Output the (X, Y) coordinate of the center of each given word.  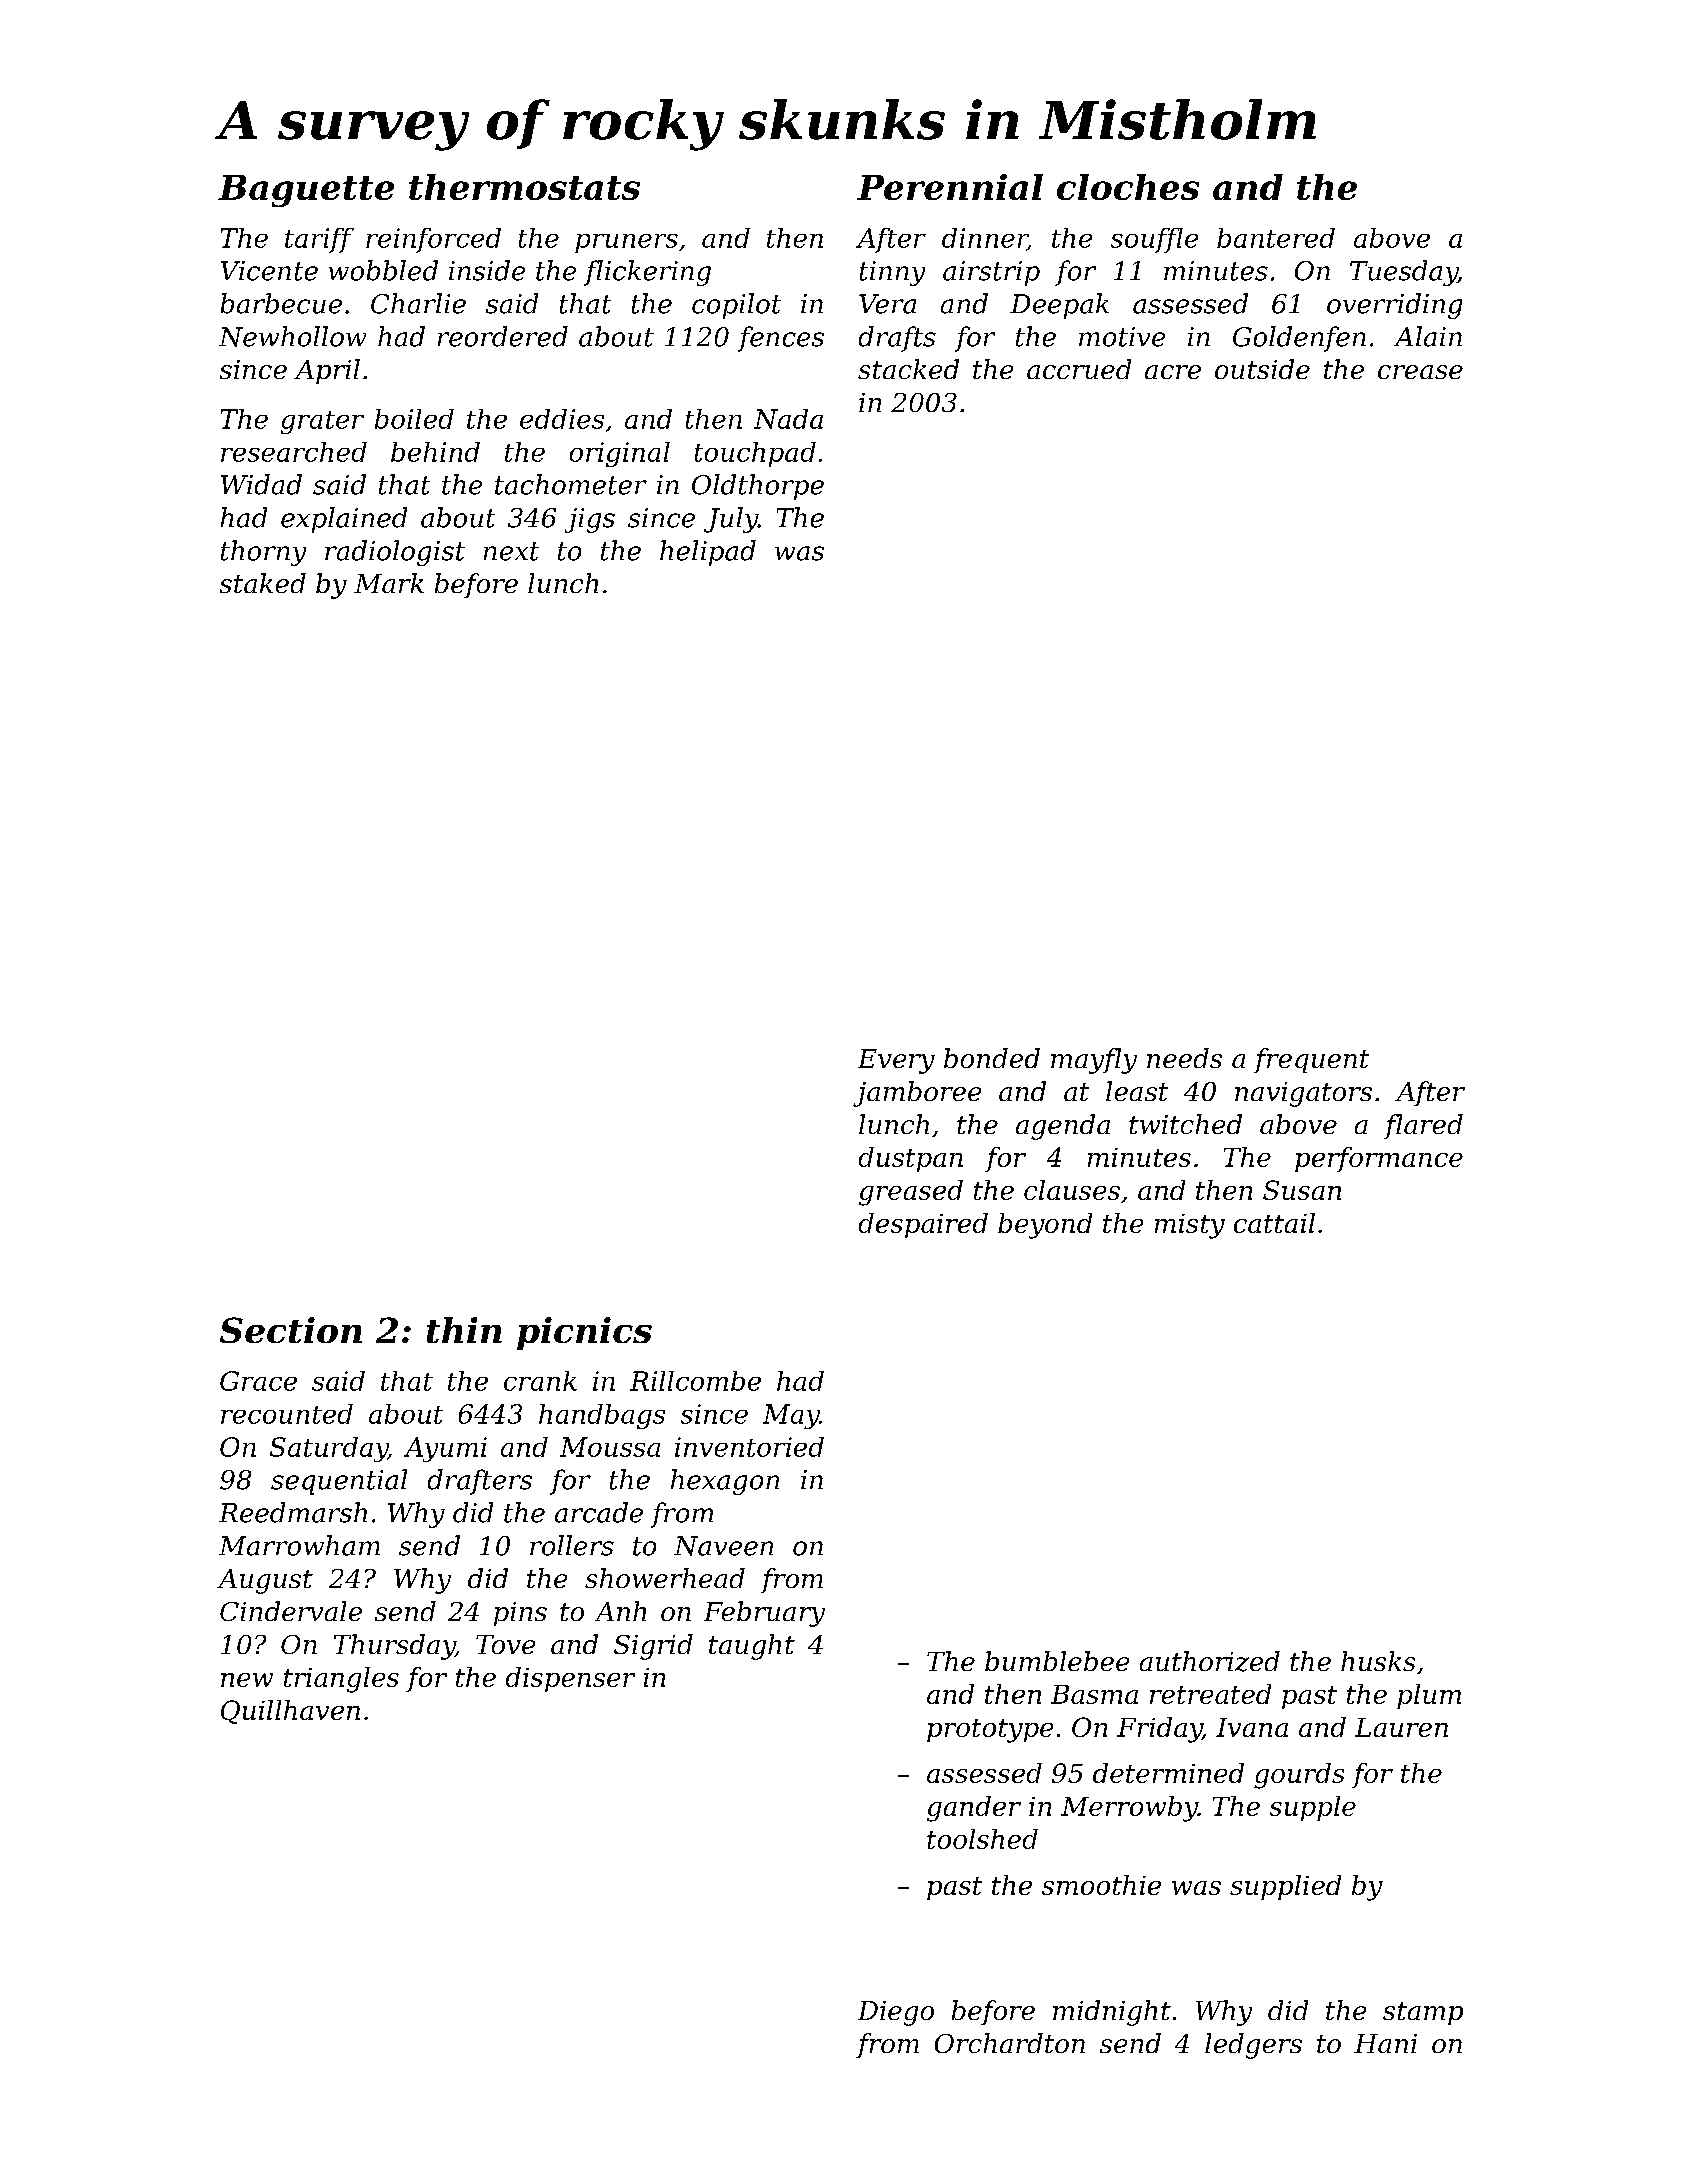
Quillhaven (290, 1712)
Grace (258, 1381)
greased (911, 1193)
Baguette (306, 191)
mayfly (1094, 1061)
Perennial (950, 187)
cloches (1128, 187)
